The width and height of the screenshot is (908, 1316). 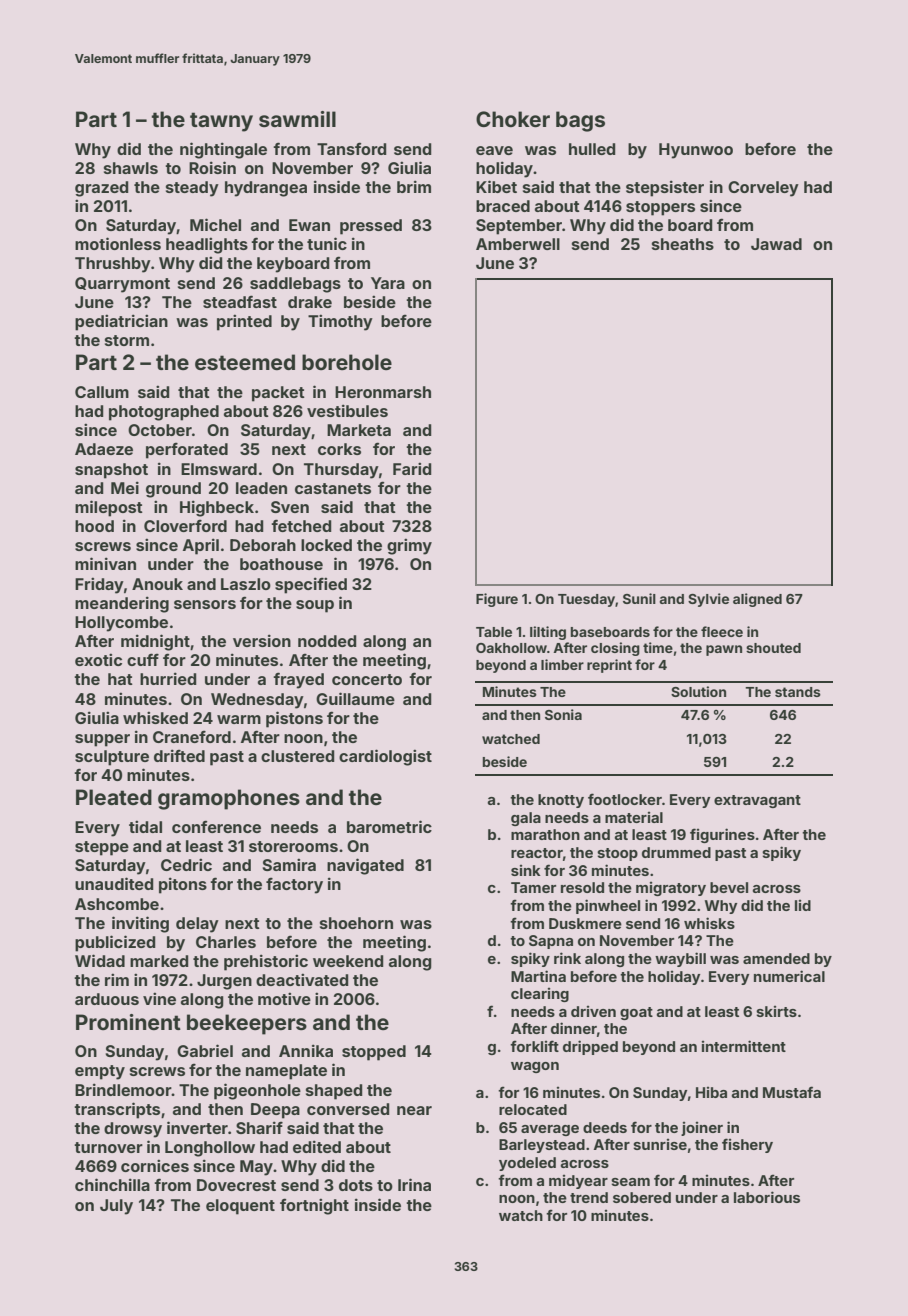 What do you see at coordinates (561, 801) in the screenshot?
I see `knotty` at bounding box center [561, 801].
